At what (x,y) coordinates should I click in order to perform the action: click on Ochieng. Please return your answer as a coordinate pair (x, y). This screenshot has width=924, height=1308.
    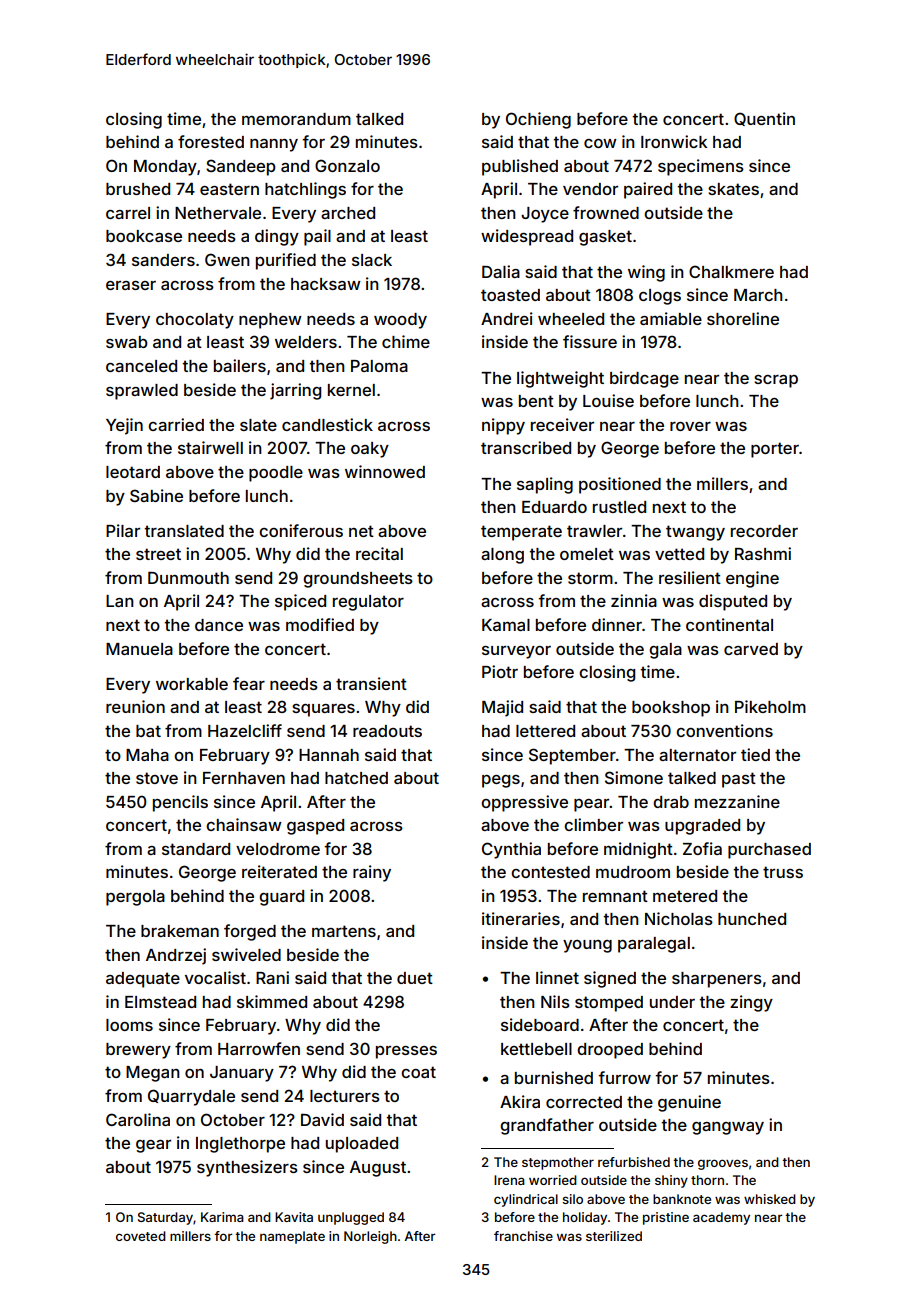
    Looking at the image, I should click on (538, 120).
